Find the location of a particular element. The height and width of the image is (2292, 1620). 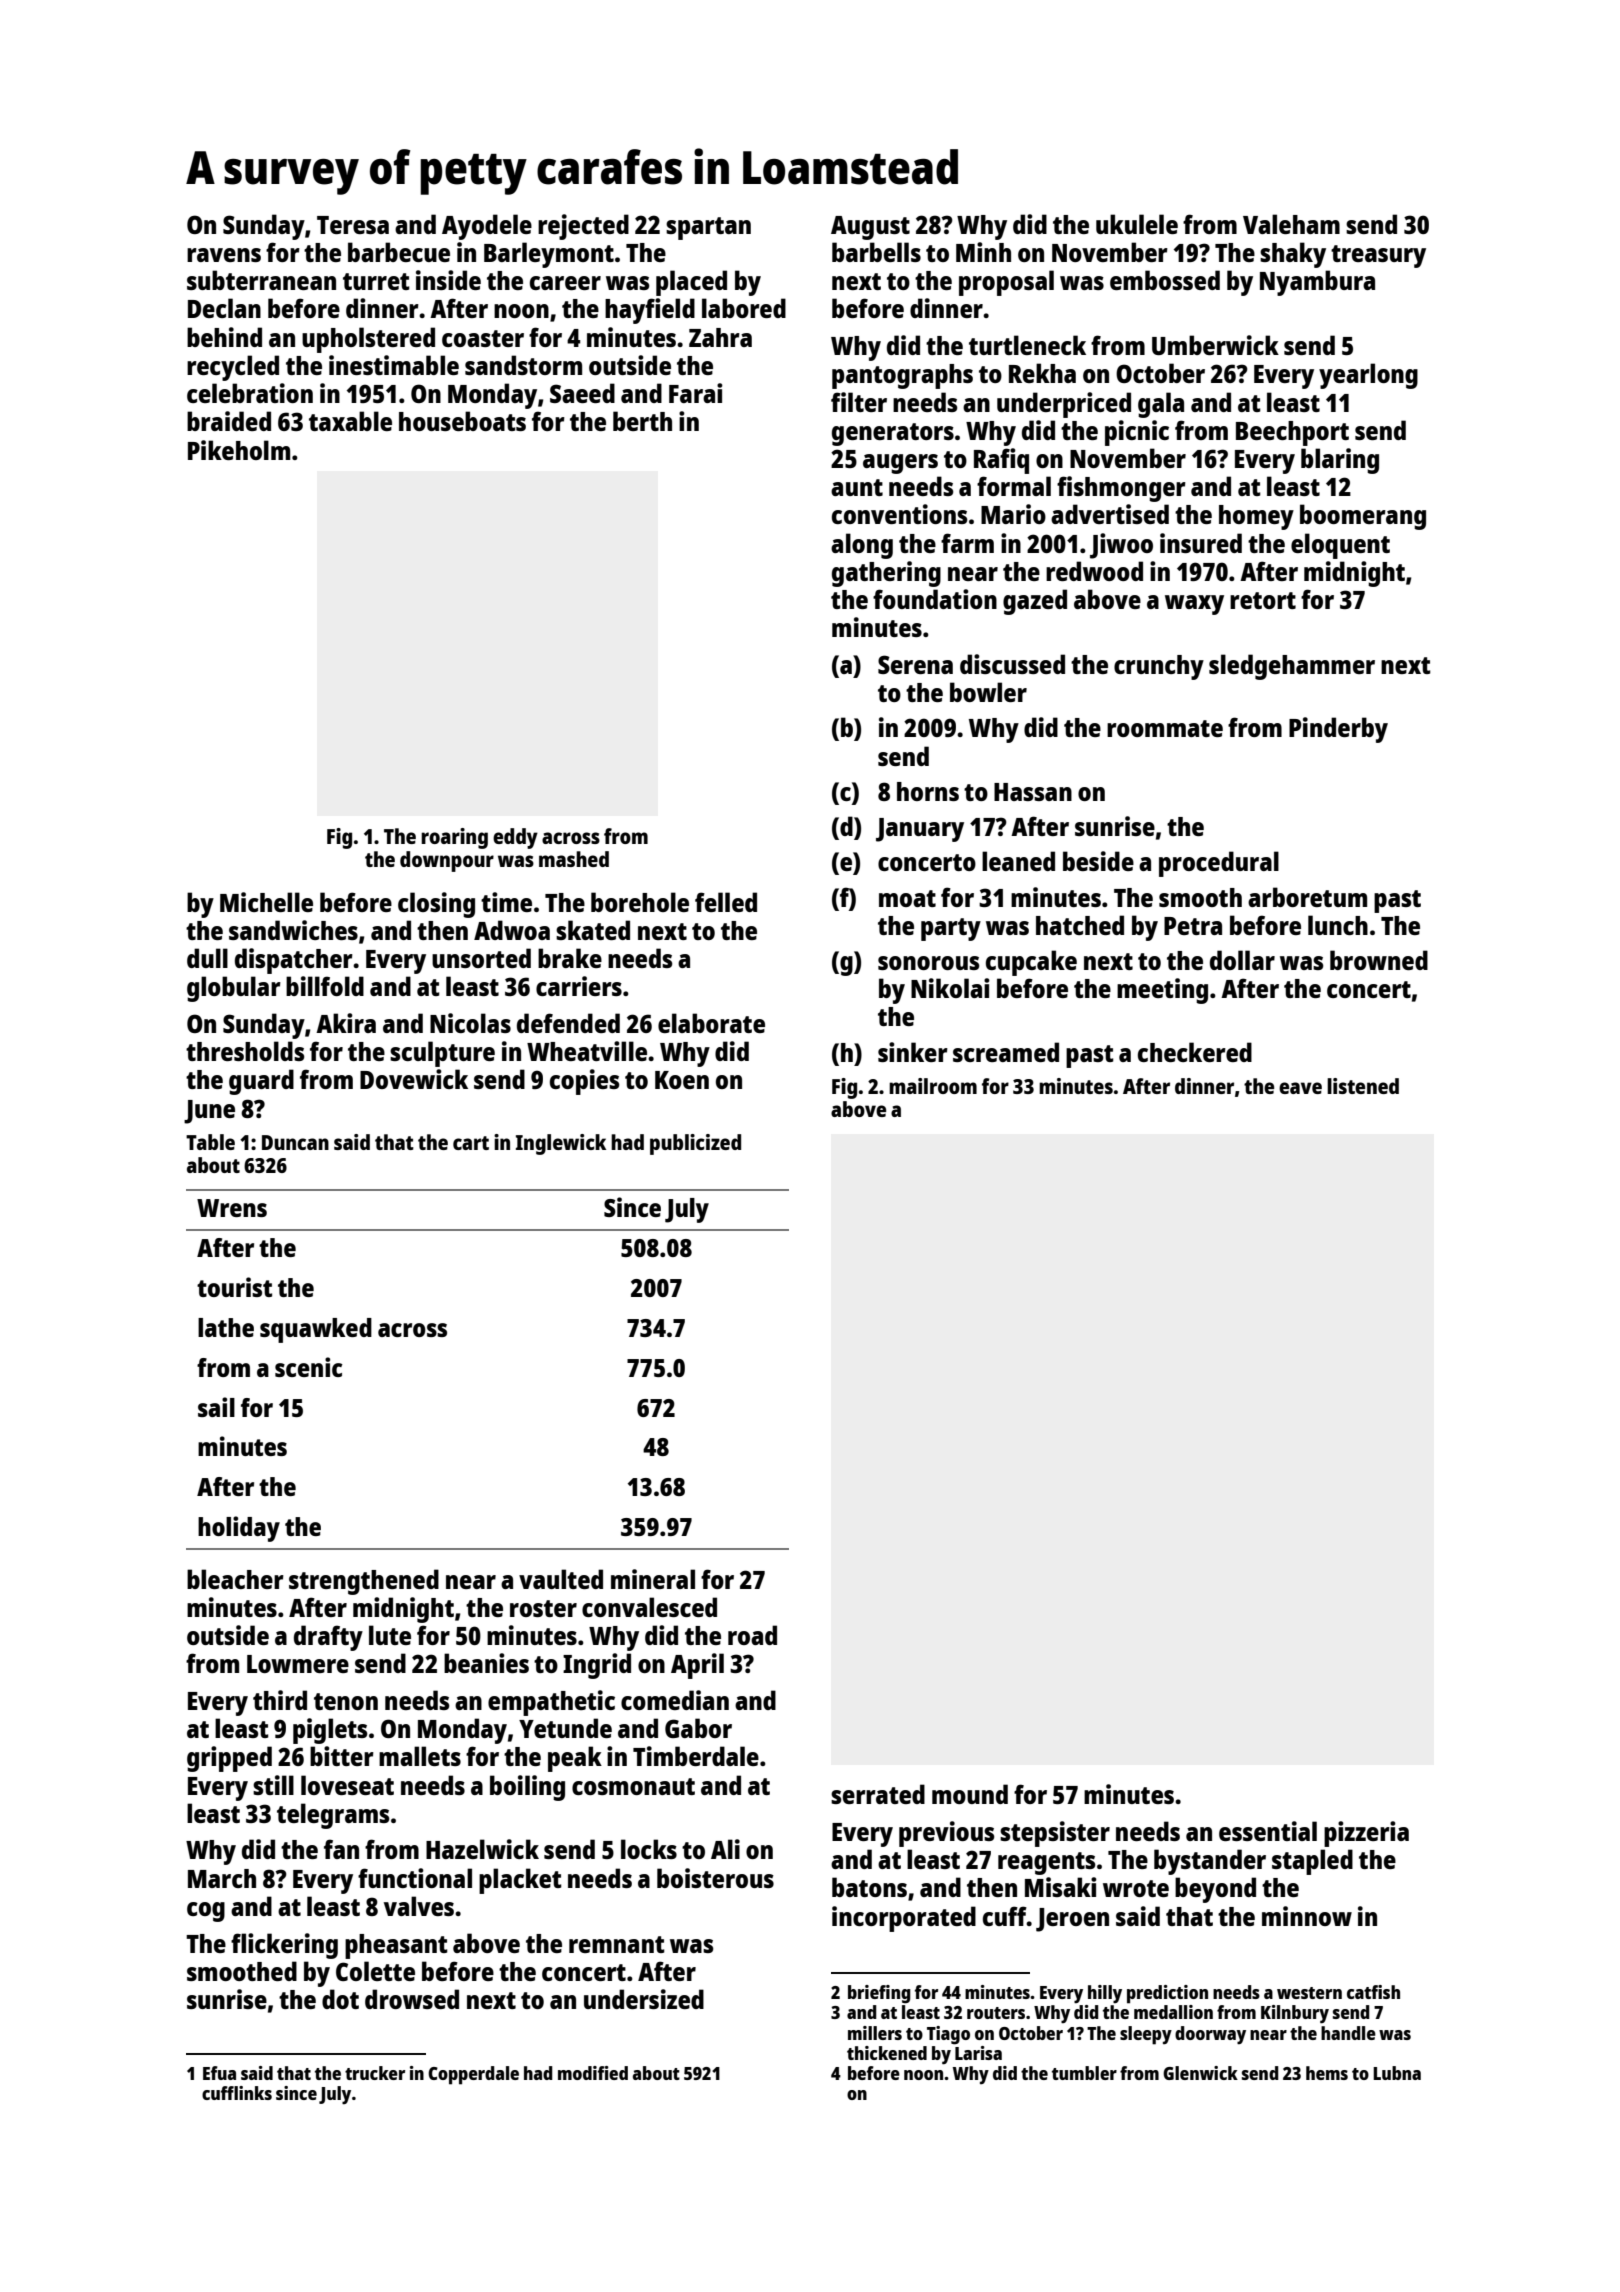

Minh is located at coordinates (983, 252).
